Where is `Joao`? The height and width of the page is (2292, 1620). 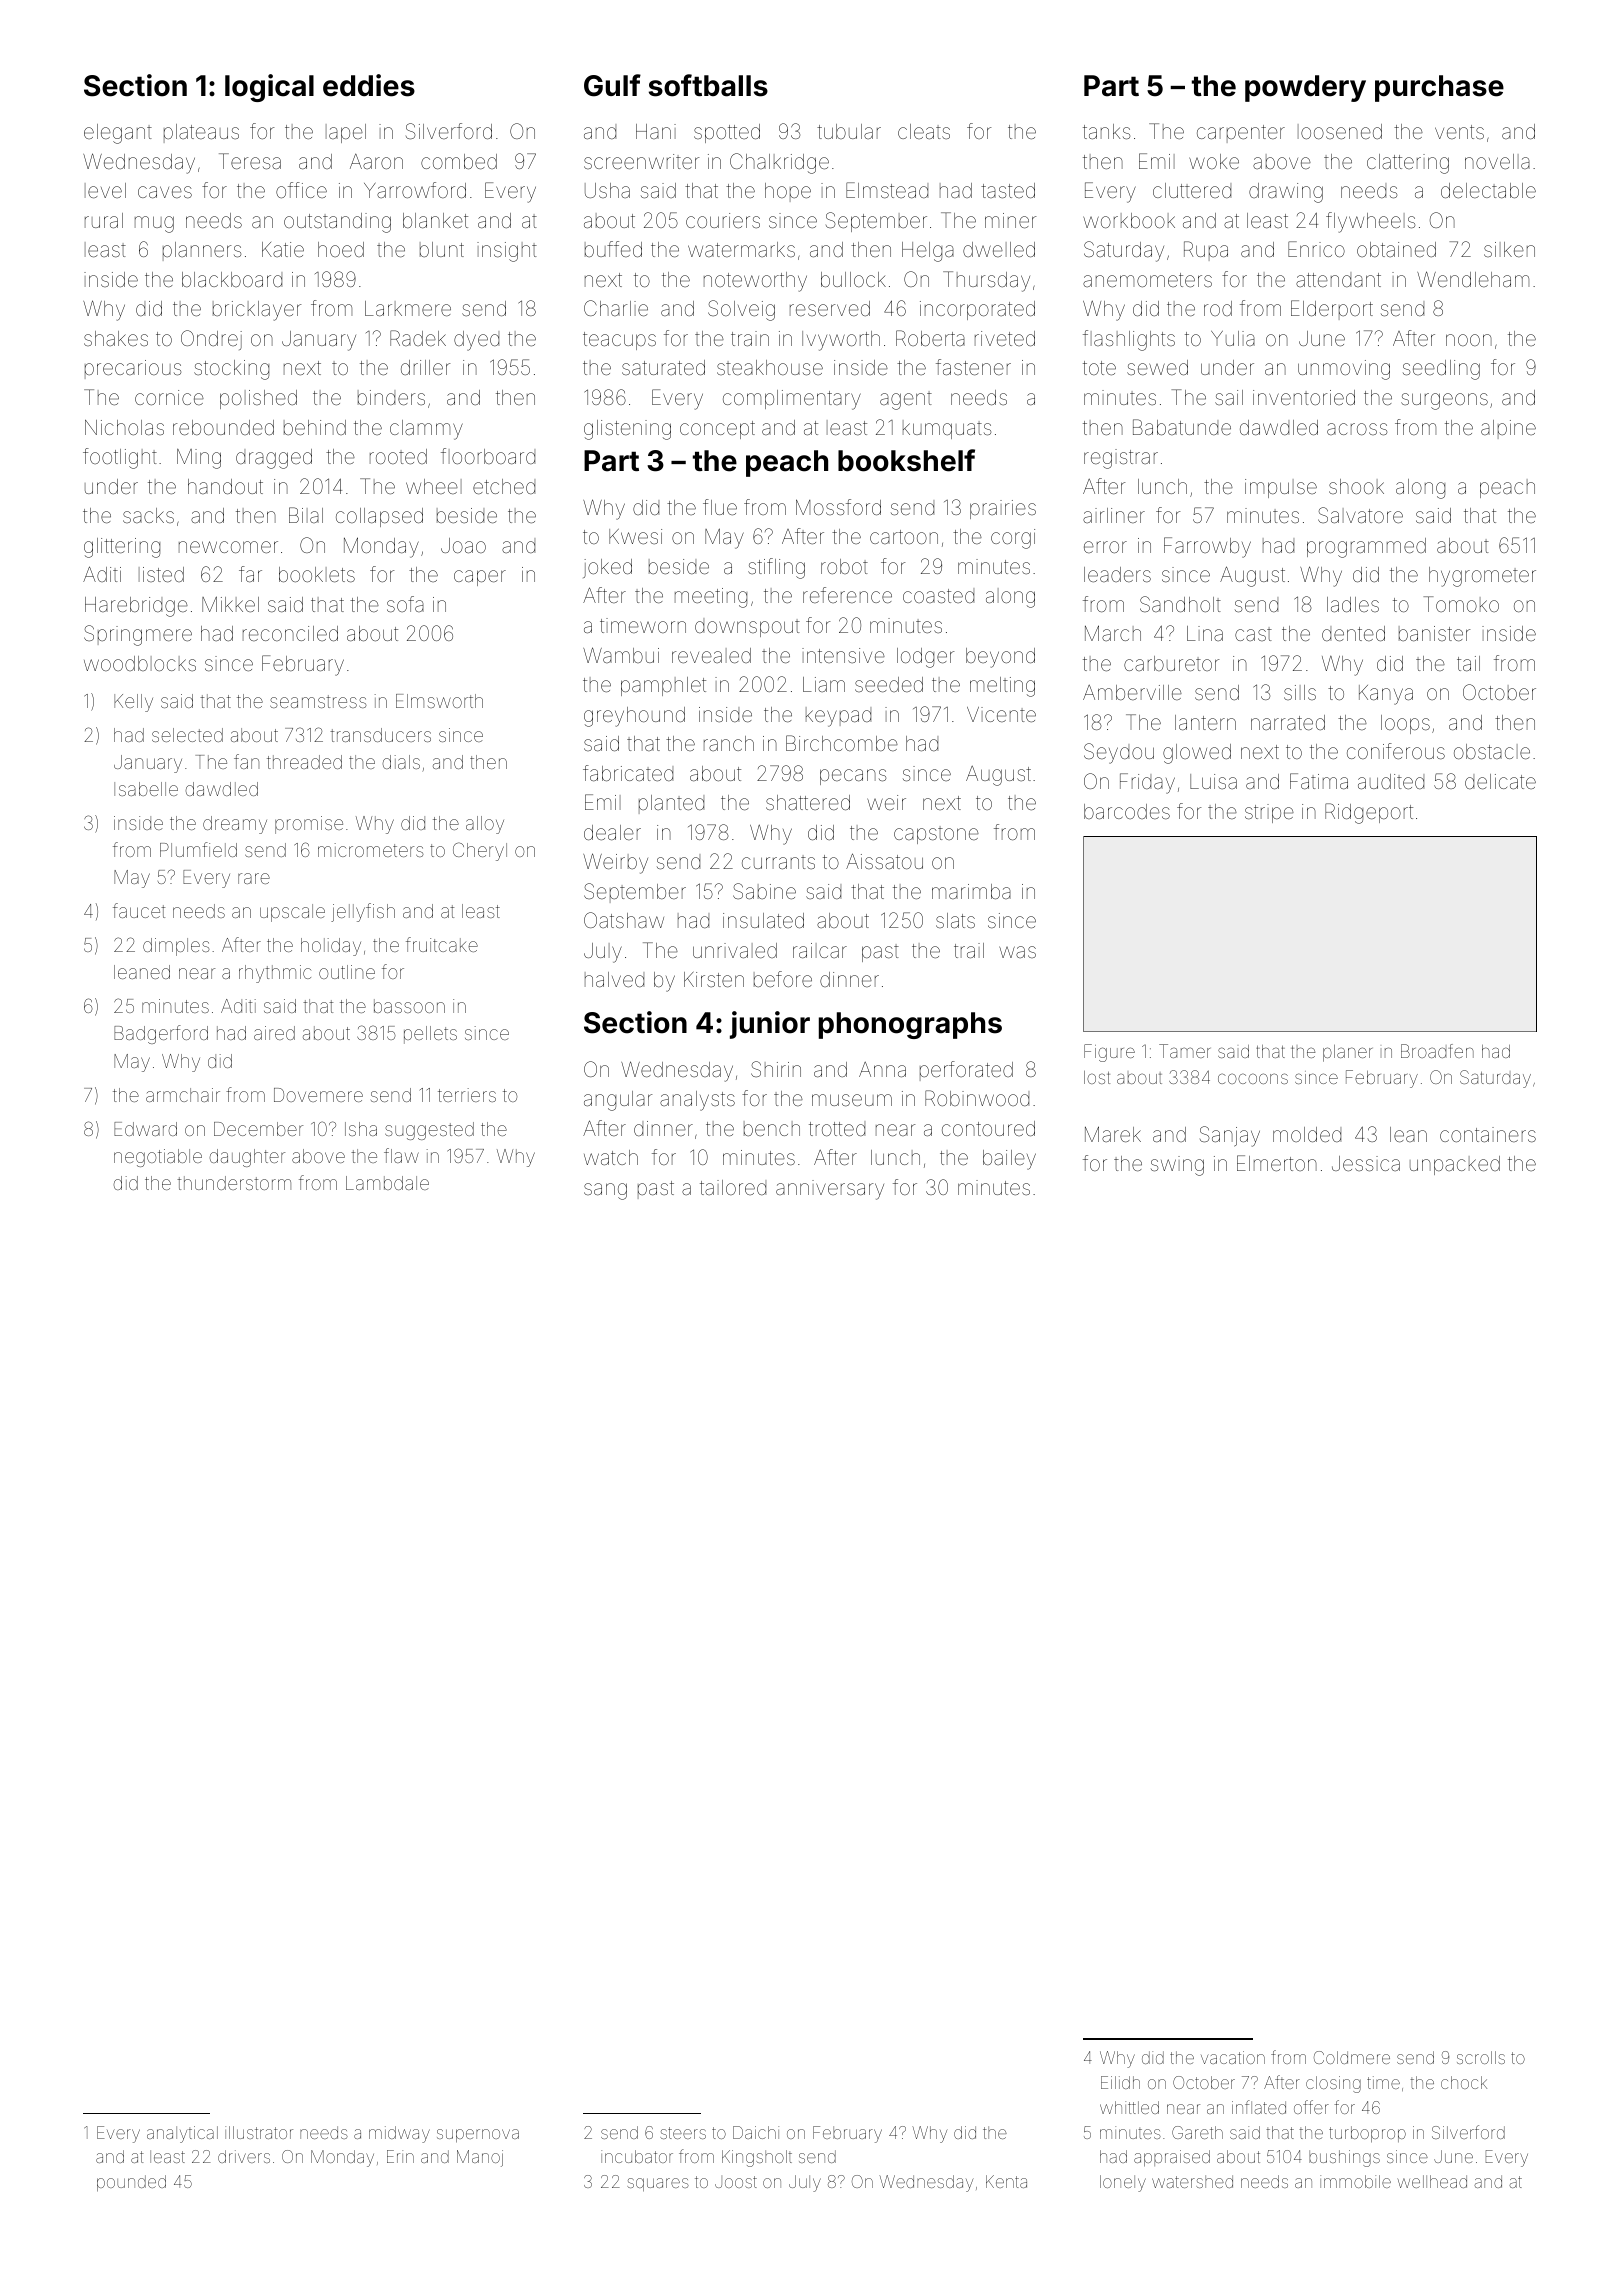 Joao is located at coordinates (463, 545).
